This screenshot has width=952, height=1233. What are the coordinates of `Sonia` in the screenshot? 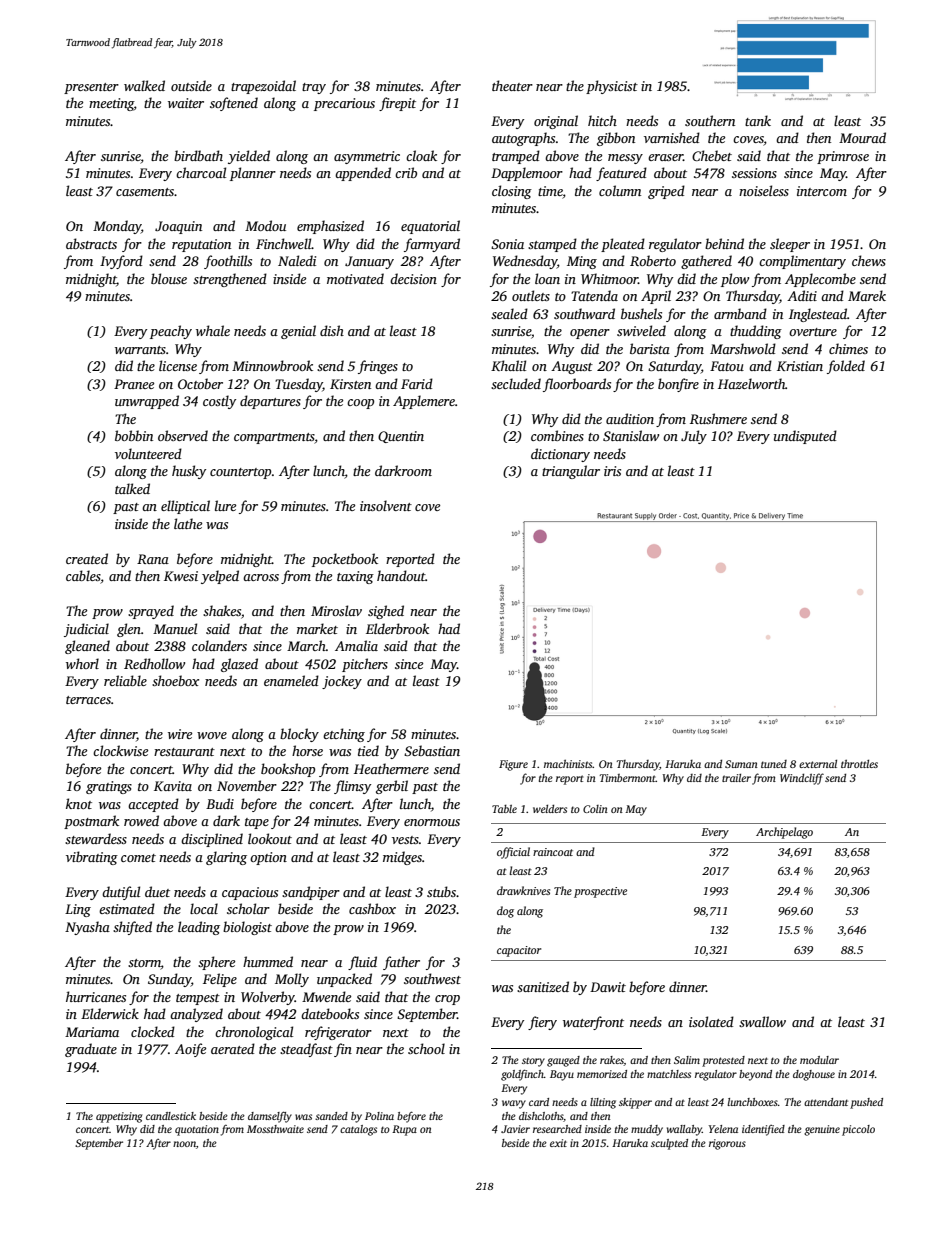 It's located at (507, 244).
